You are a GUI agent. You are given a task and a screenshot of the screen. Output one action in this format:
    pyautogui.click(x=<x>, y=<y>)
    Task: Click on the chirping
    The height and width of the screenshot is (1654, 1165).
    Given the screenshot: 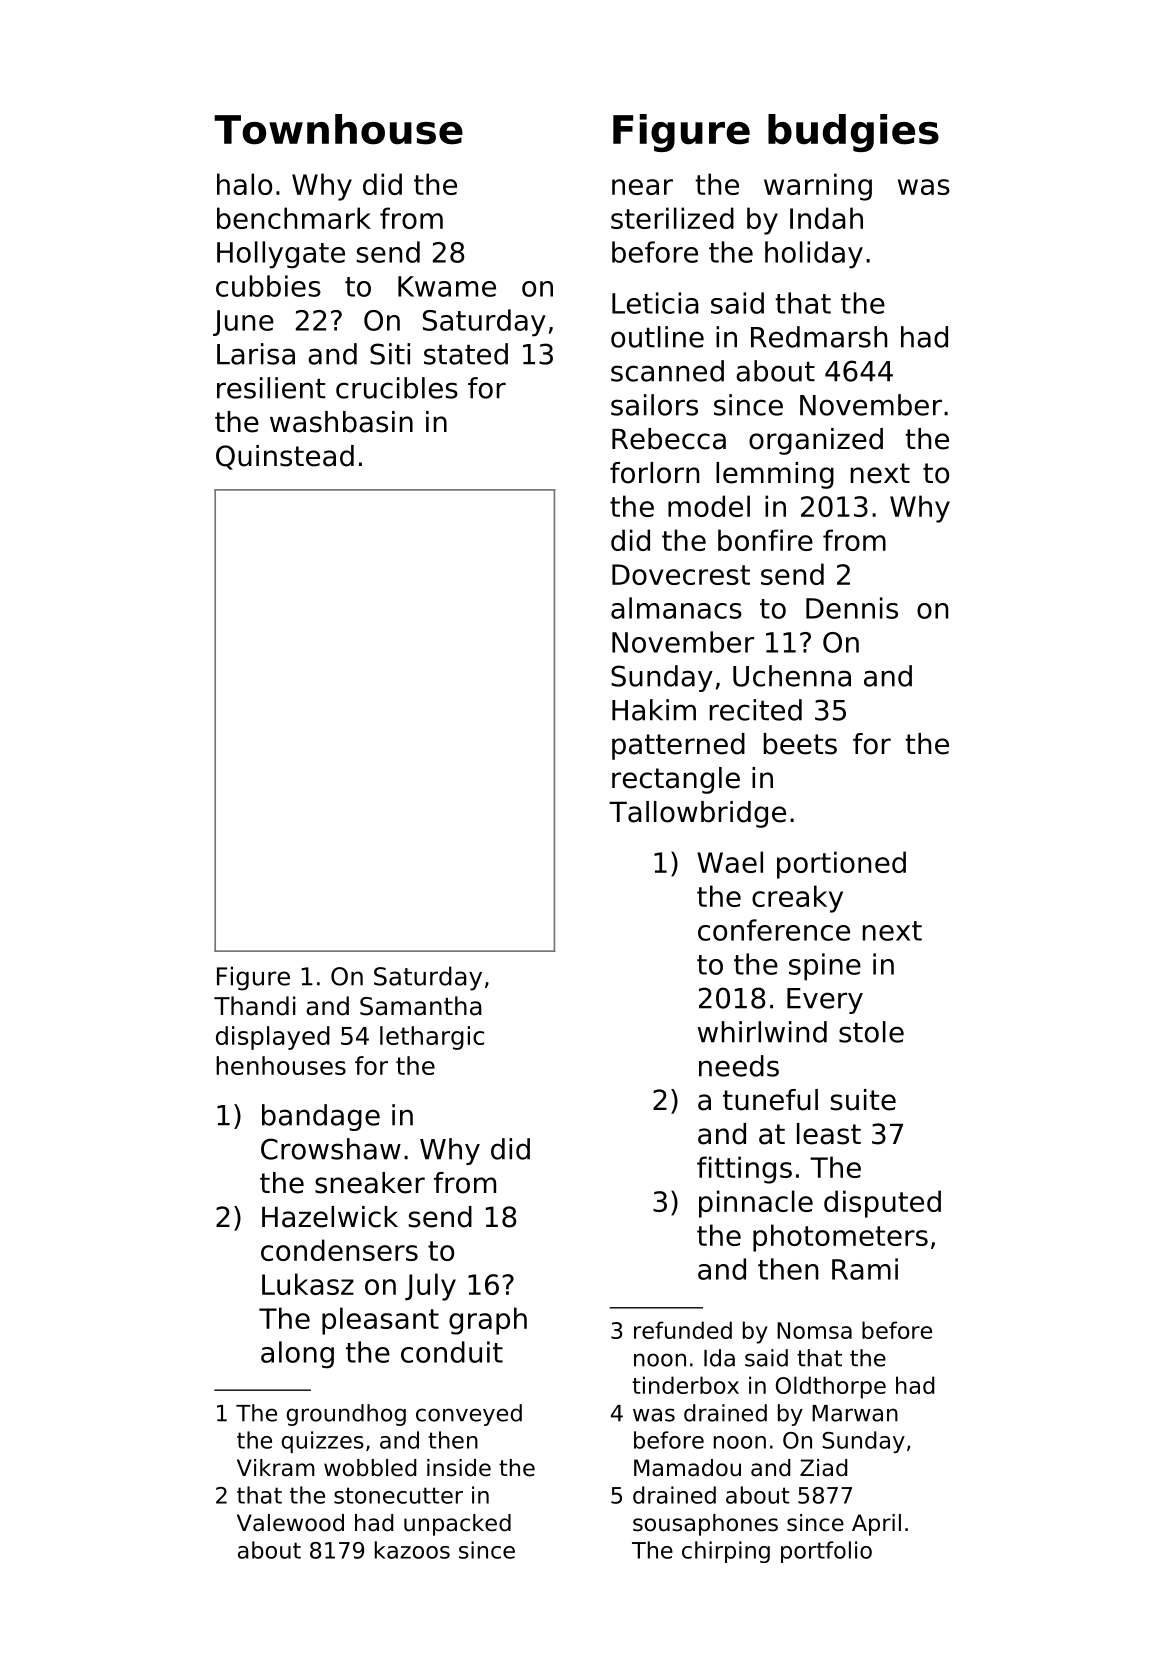 What is the action you would take?
    pyautogui.click(x=726, y=1552)
